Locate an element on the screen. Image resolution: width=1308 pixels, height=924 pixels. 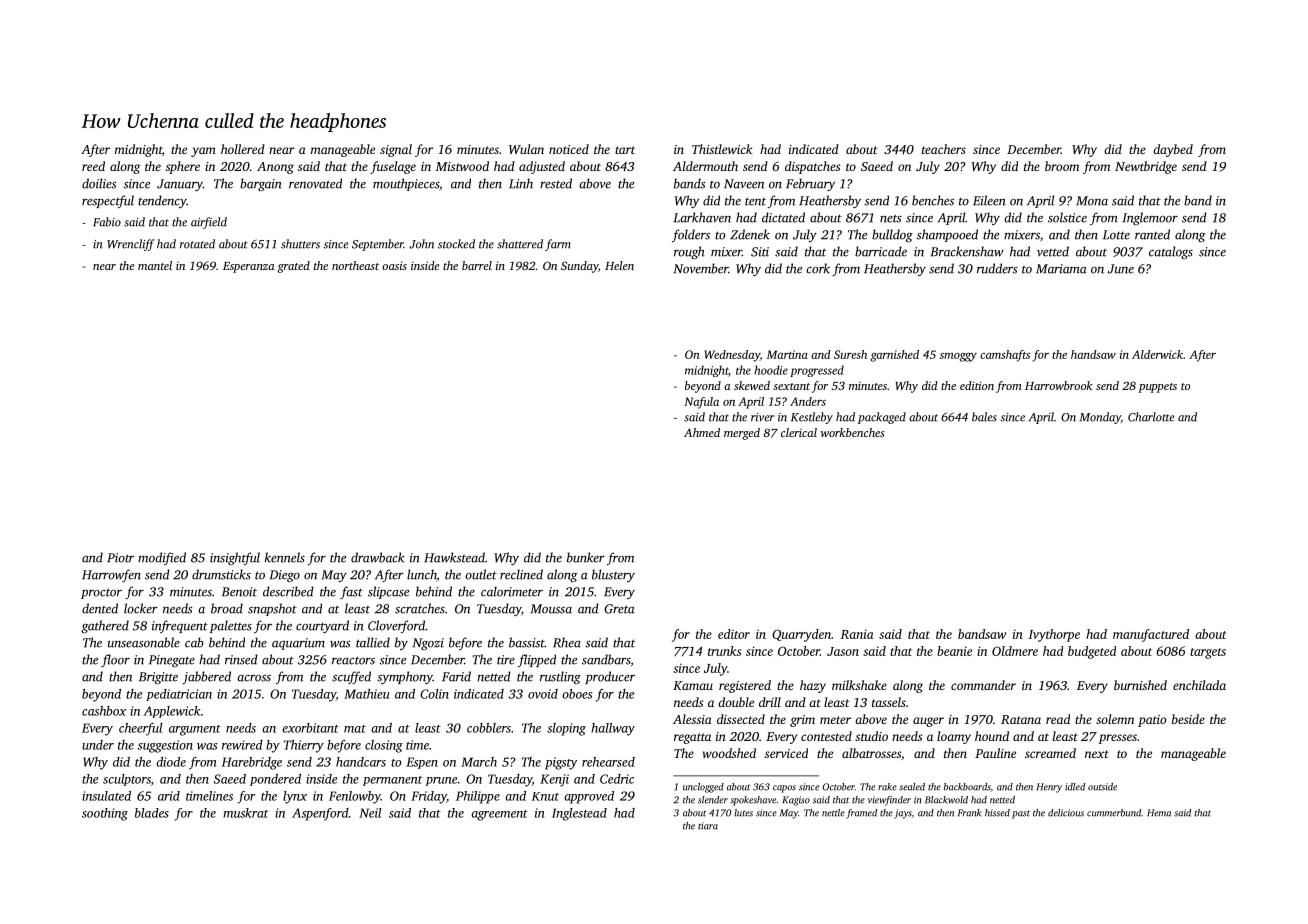
June is located at coordinates (1121, 269).
